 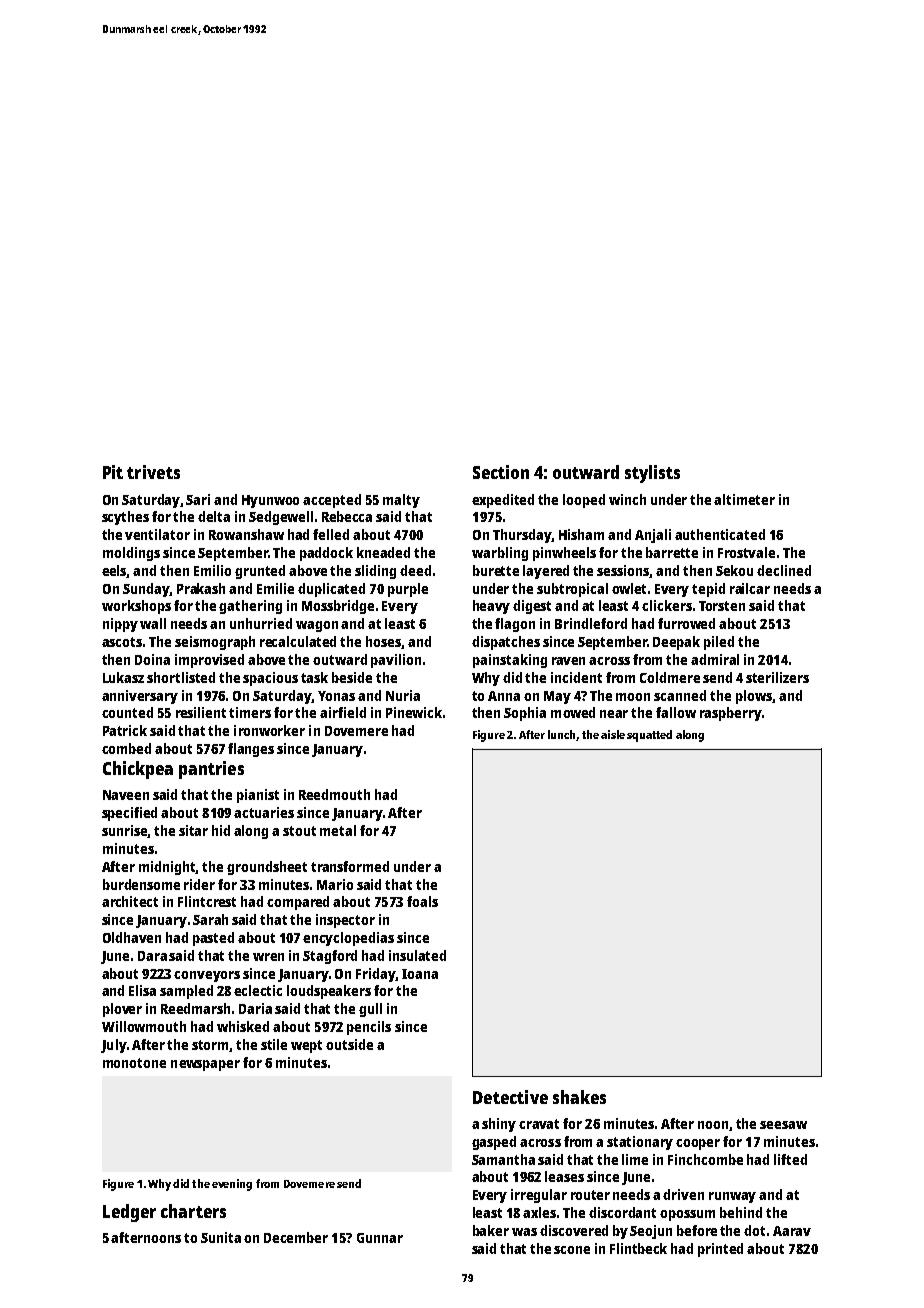 I want to click on squatted, so click(x=649, y=736).
